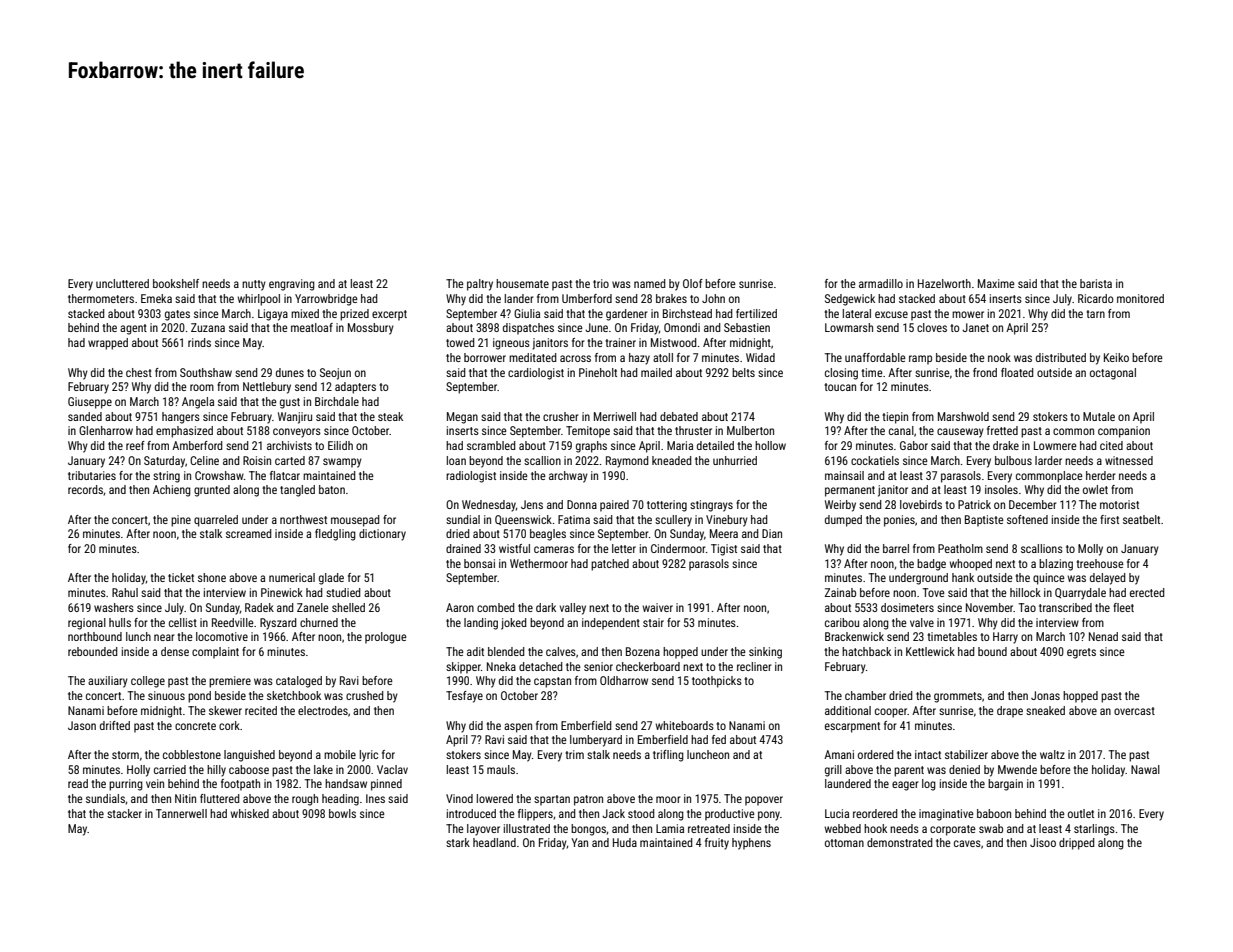 This document has width=1233, height=952. Describe the element at coordinates (522, 283) in the document. I see `housemate` at that location.
